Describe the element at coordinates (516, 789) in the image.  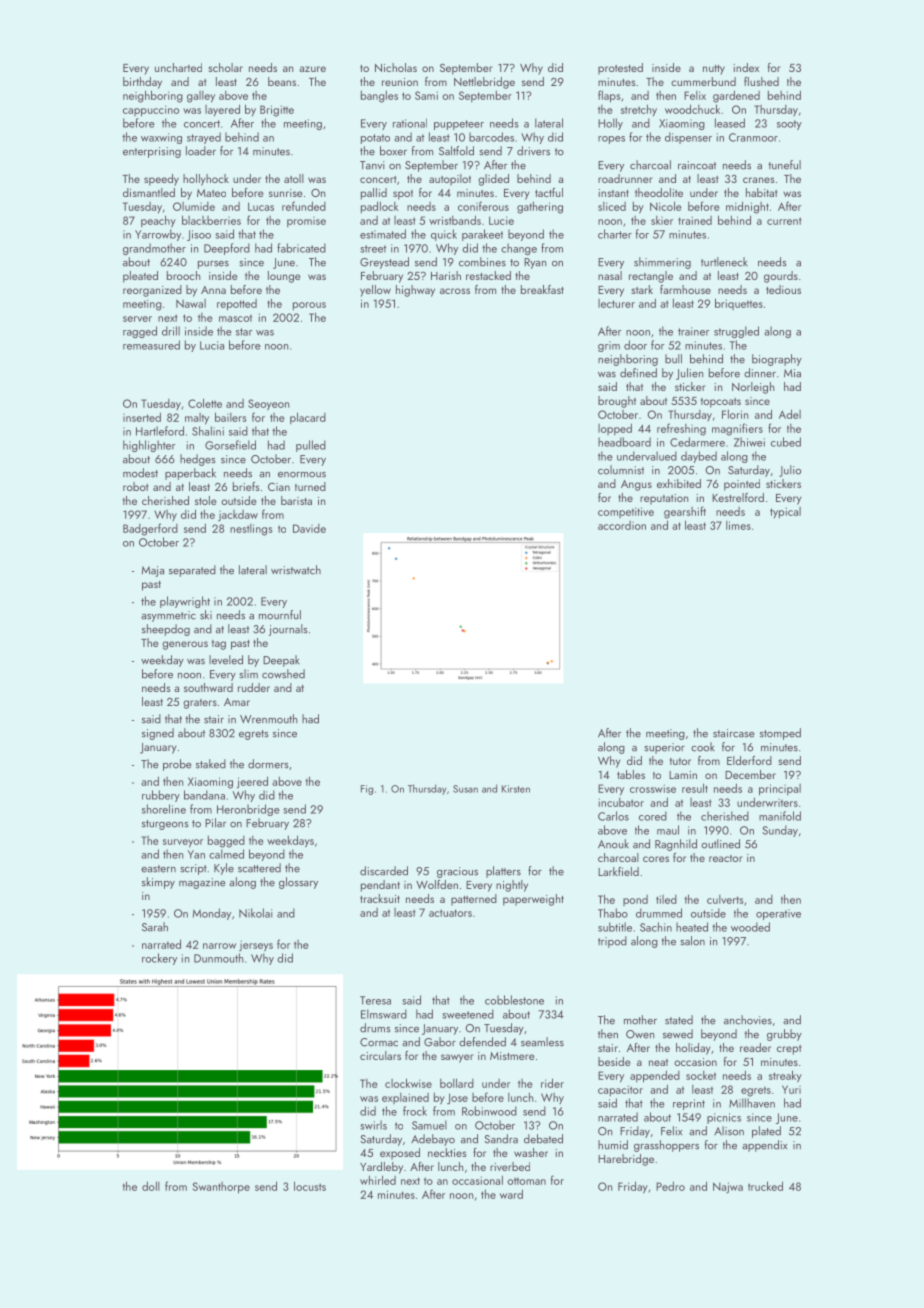
I see `Kirsten` at that location.
